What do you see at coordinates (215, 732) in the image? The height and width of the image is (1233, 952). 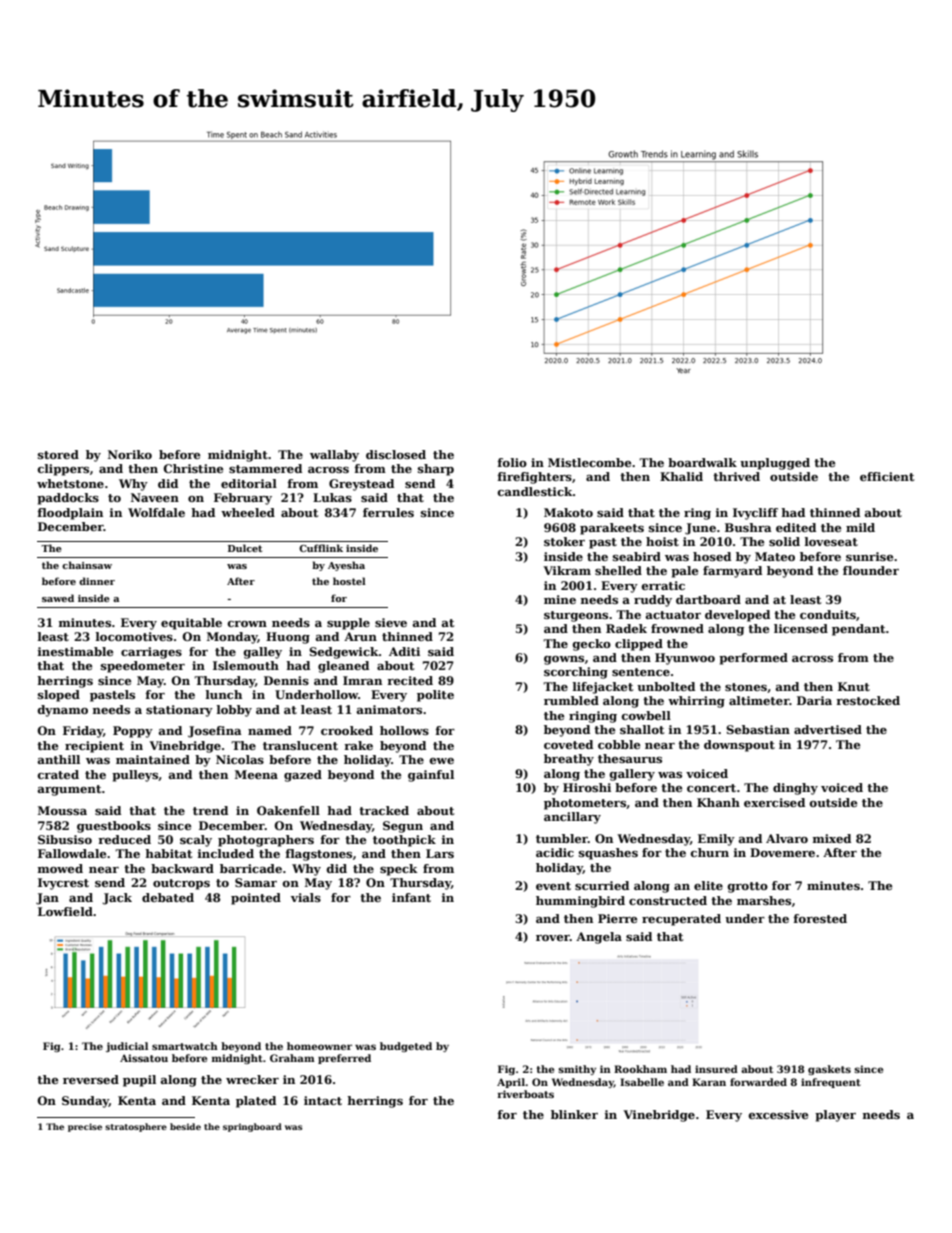 I see `Josefina` at bounding box center [215, 732].
